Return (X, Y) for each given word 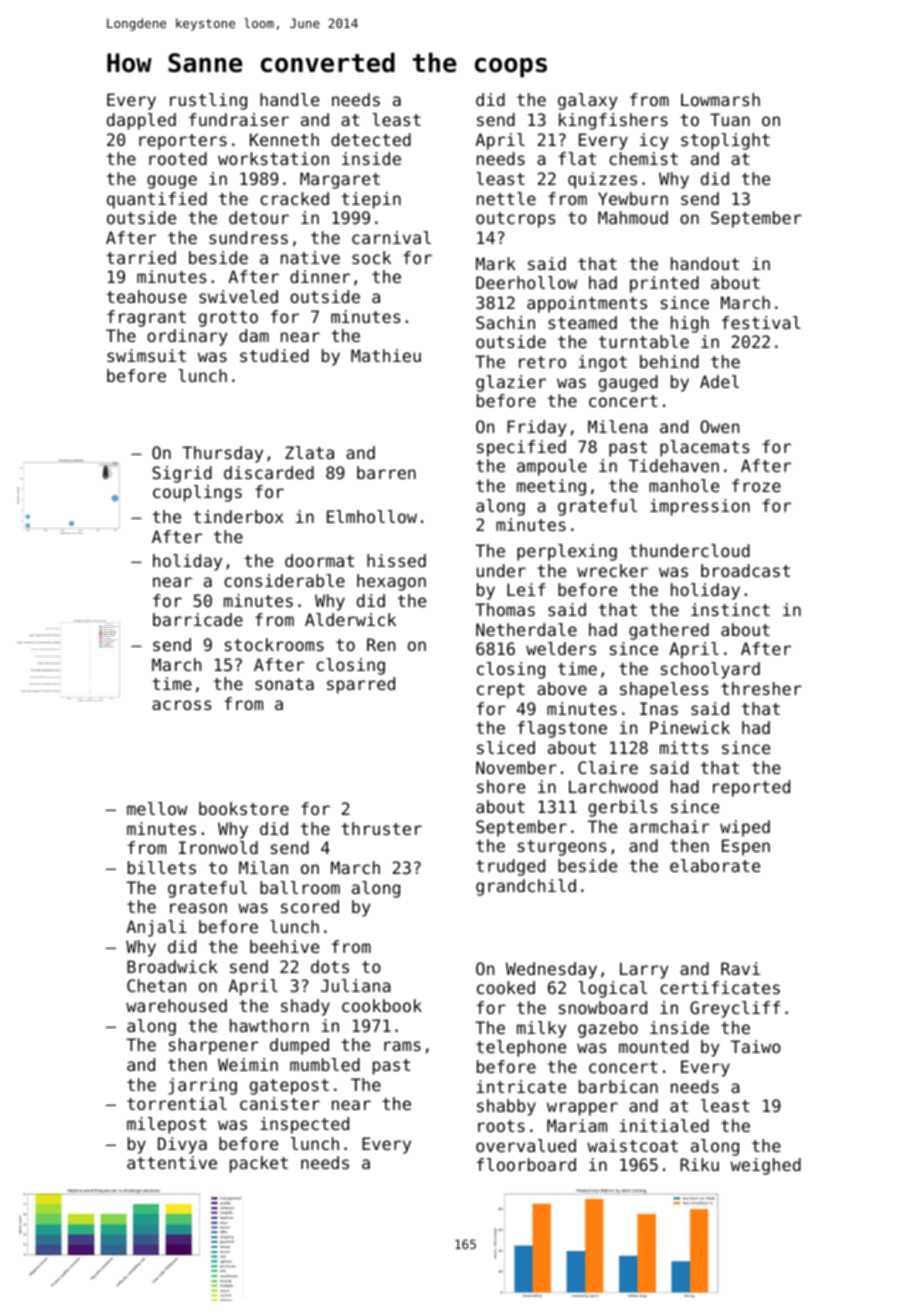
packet (259, 1164)
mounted (653, 1046)
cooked (506, 987)
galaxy (588, 101)
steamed (582, 322)
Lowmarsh (720, 99)
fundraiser (239, 119)
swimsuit (146, 355)
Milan (263, 867)
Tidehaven (674, 465)
